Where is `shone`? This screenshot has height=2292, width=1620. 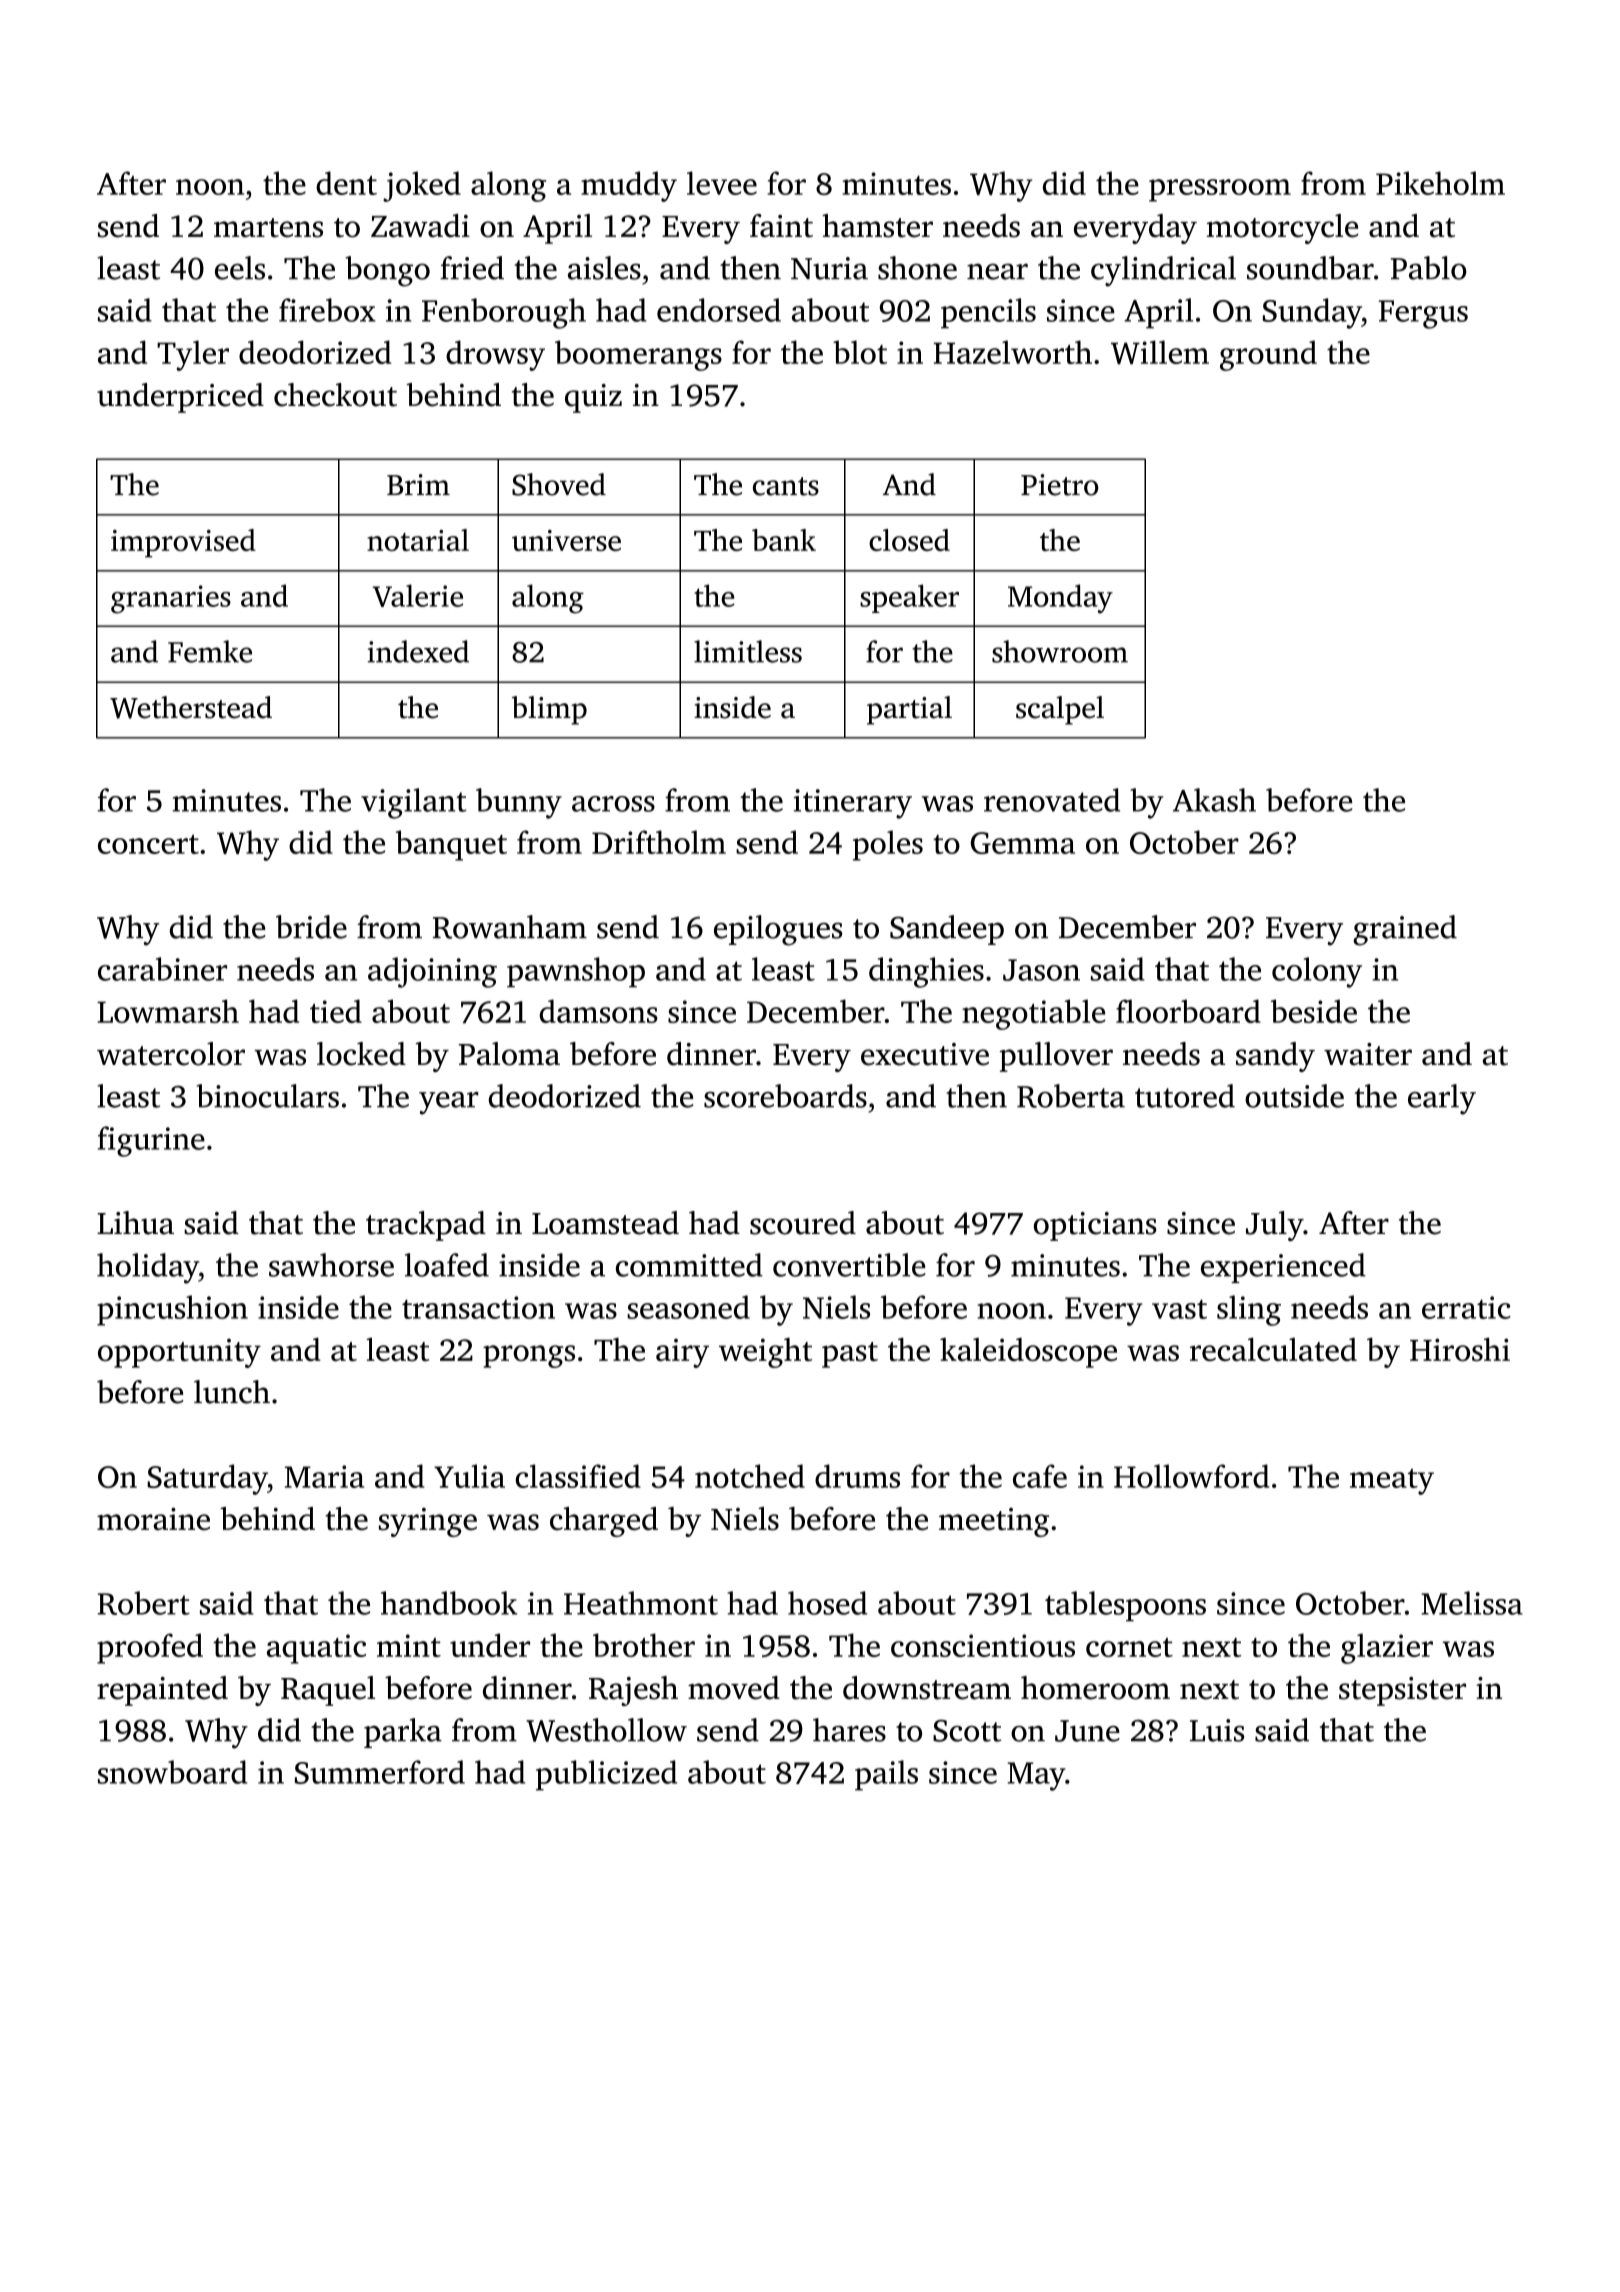 shone is located at coordinates (917, 268).
